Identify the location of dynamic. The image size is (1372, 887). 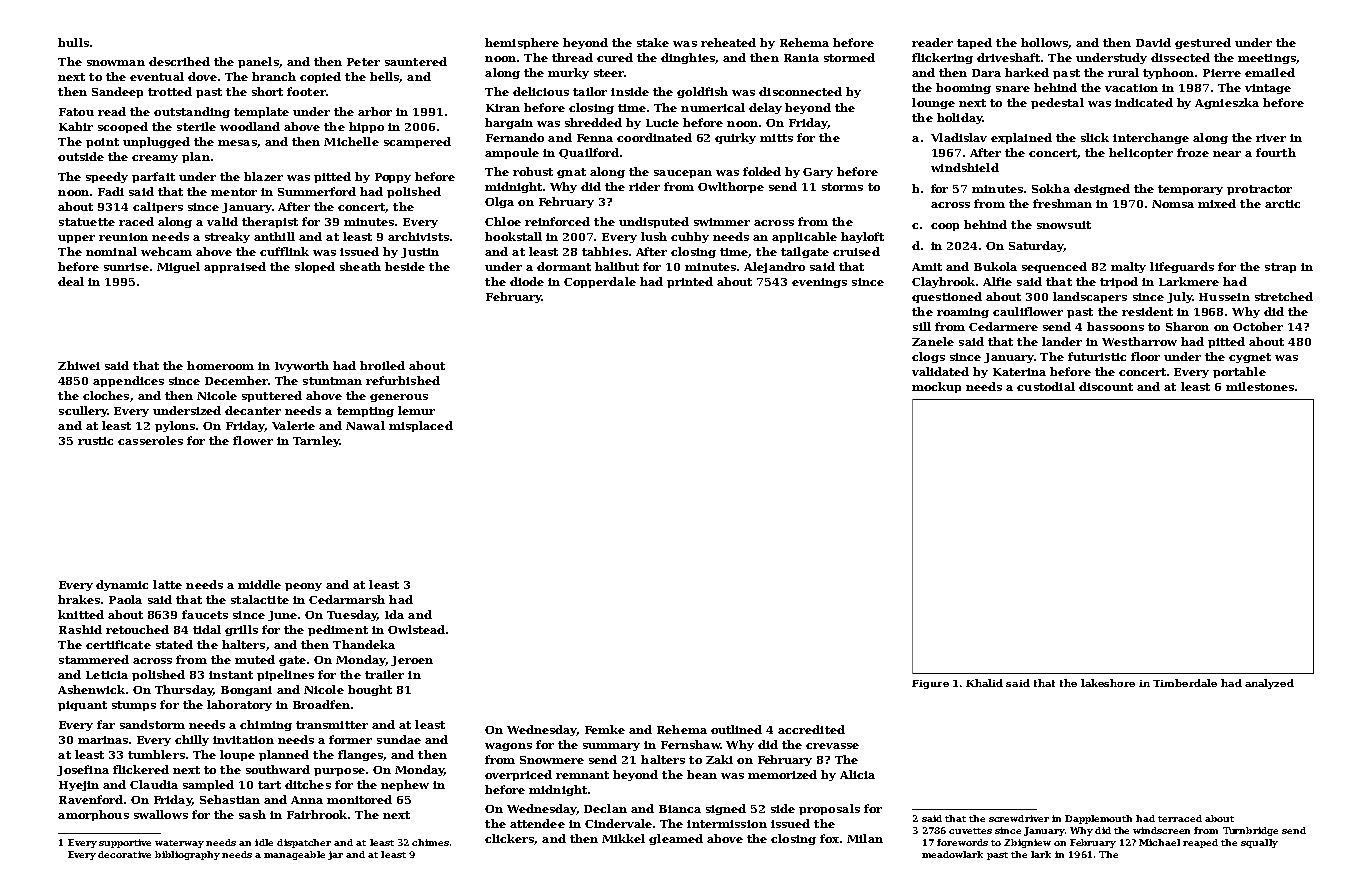
(122, 585).
